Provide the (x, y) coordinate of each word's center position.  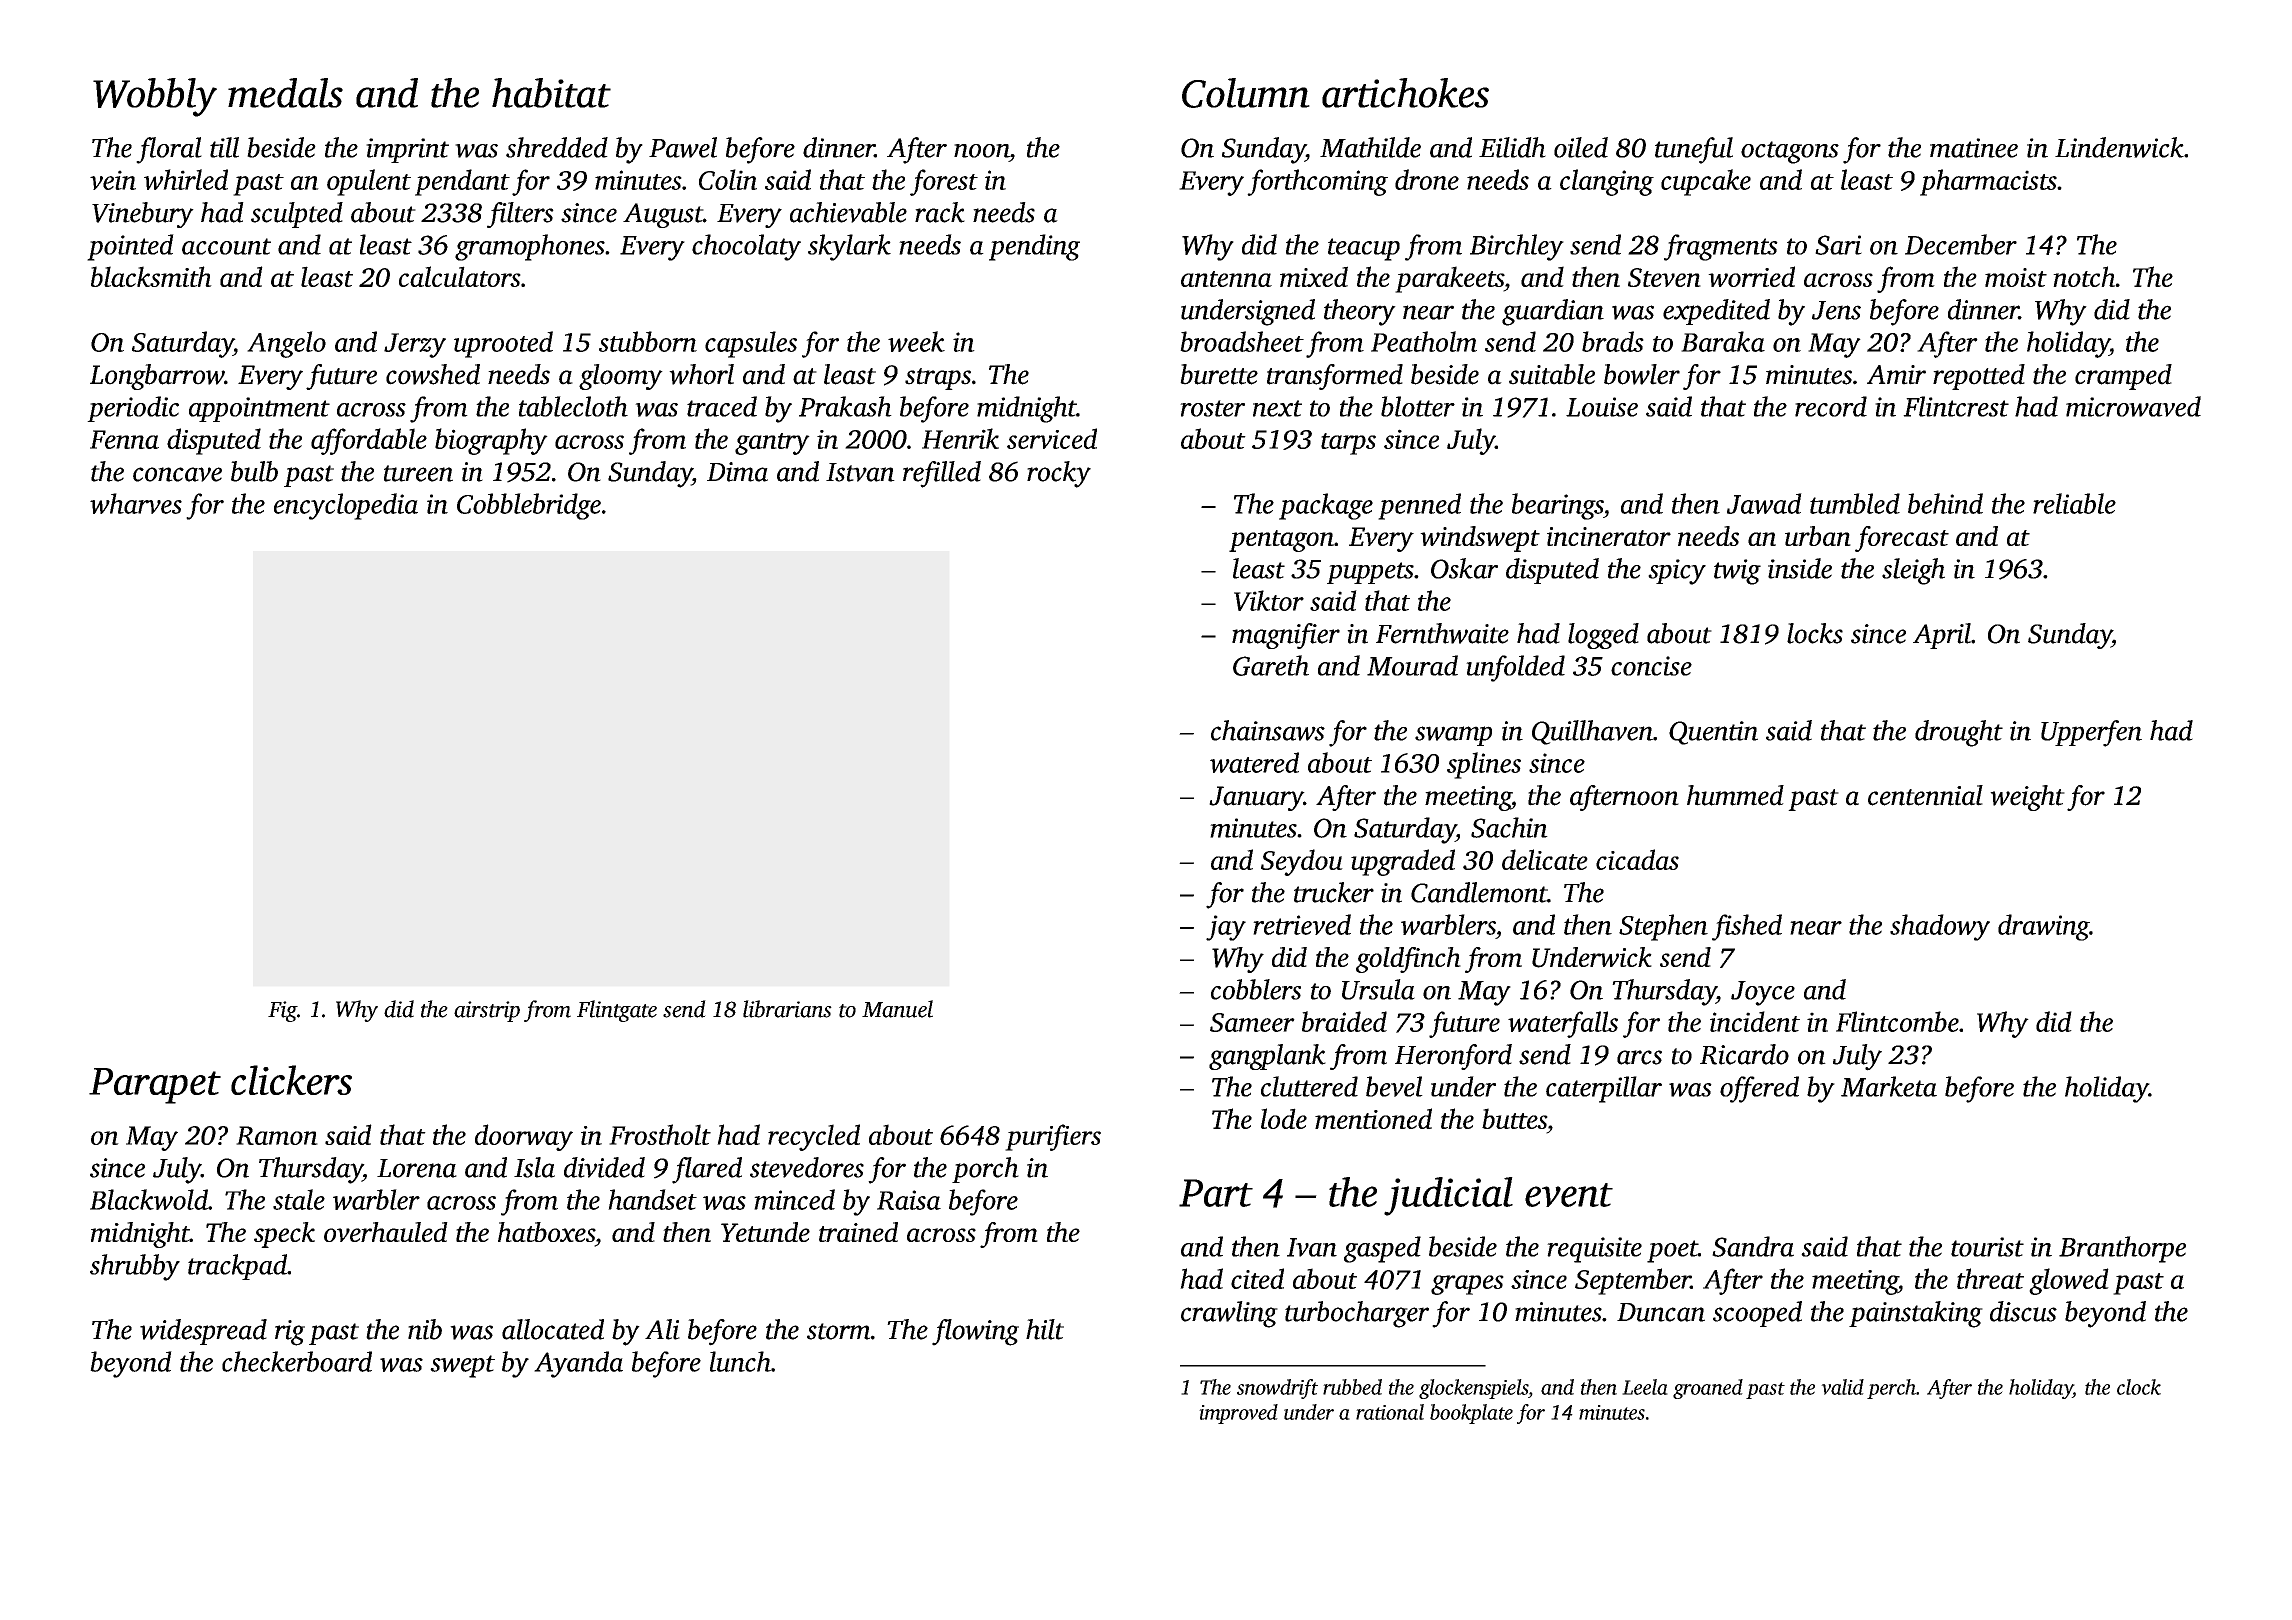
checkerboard (297, 1361)
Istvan (860, 472)
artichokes (1405, 93)
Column (1246, 93)
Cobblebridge (529, 506)
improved (1238, 1414)
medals (285, 93)
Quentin (1713, 733)
